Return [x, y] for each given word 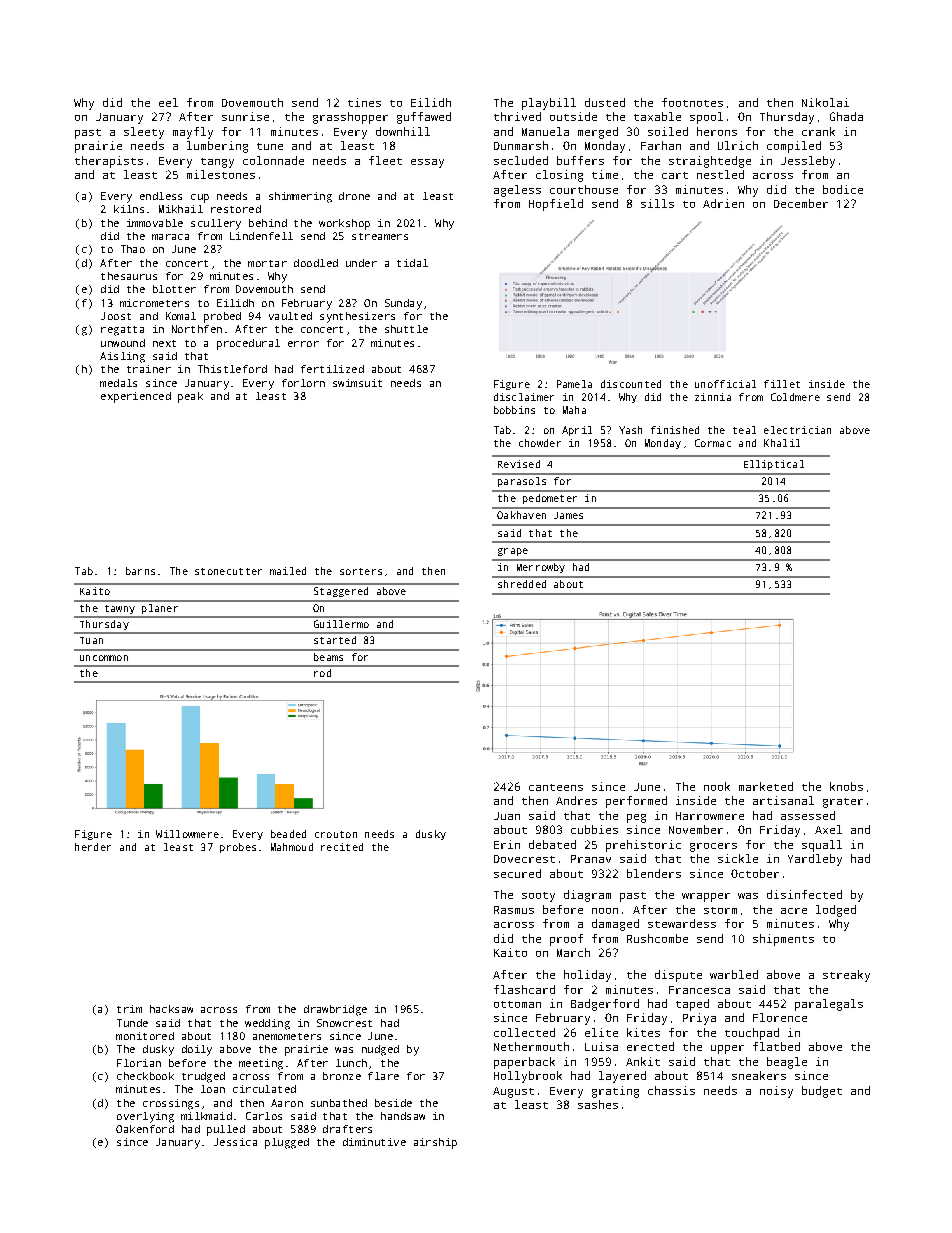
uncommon [104, 658]
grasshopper [350, 118]
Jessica [235, 1142]
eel [168, 102]
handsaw [403, 1116]
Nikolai [825, 102]
